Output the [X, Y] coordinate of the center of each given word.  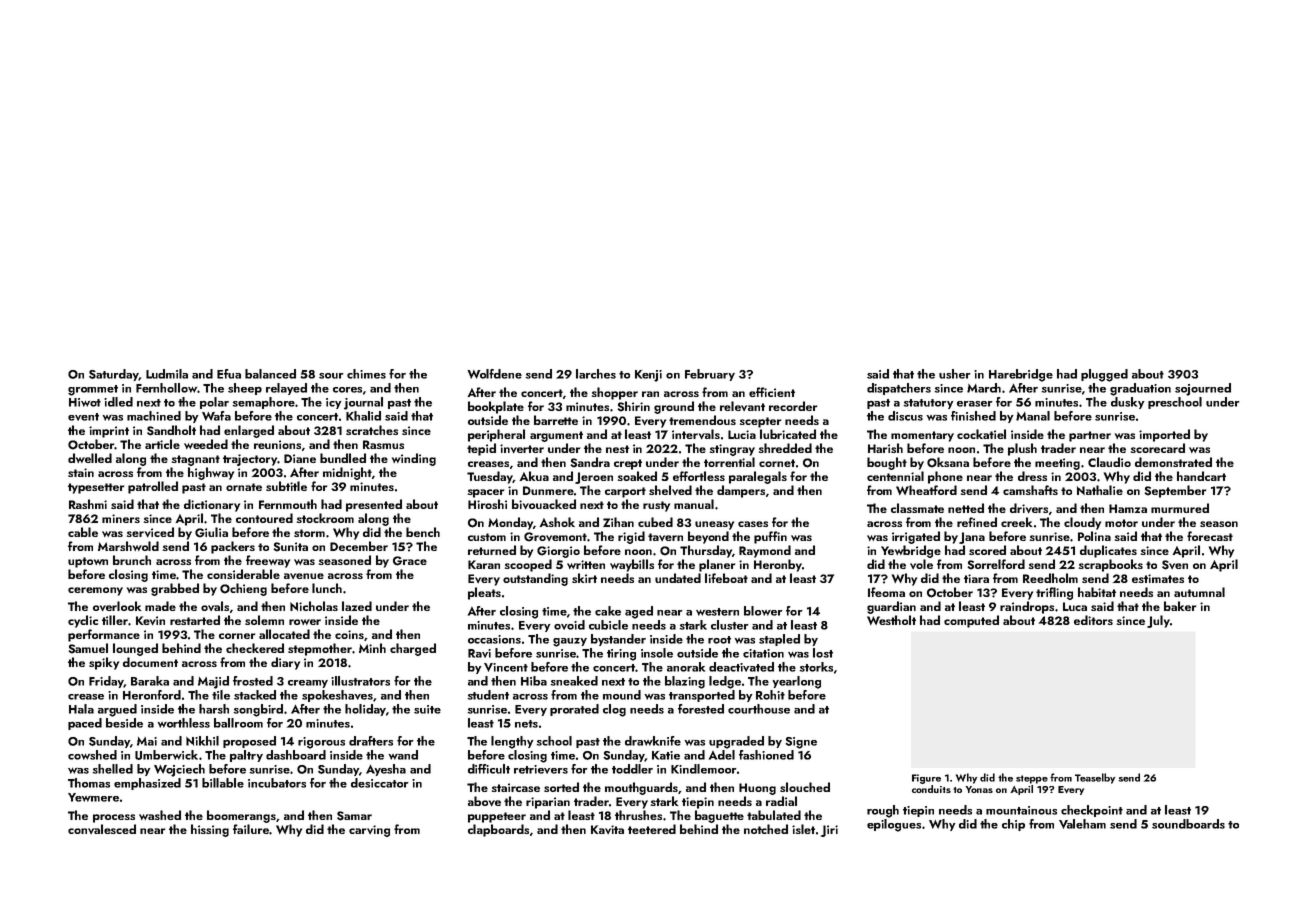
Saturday [114, 375]
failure [251, 829]
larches [596, 374]
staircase [516, 787]
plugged [1104, 375]
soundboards [1188, 824]
